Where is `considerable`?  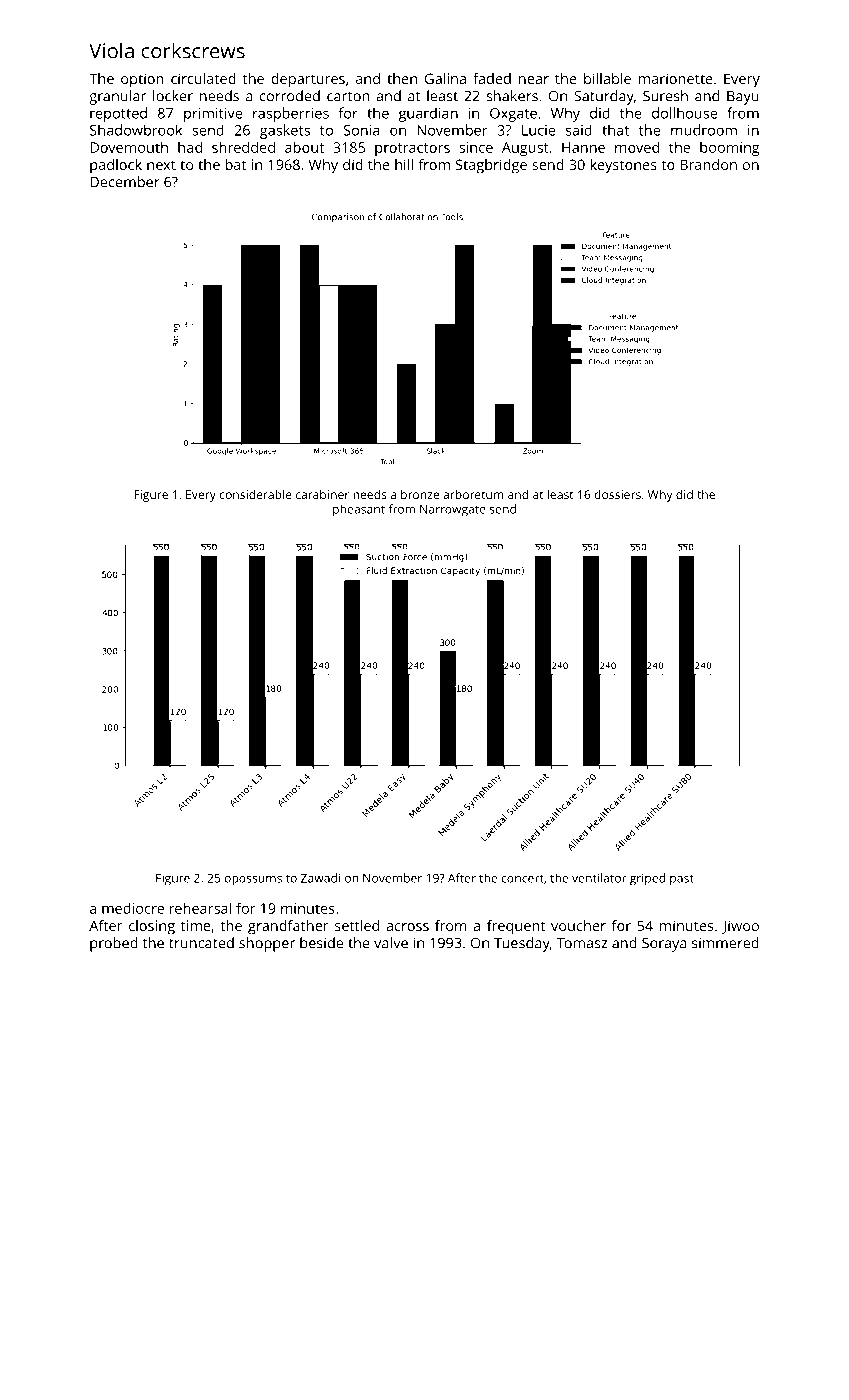 considerable is located at coordinates (255, 494).
